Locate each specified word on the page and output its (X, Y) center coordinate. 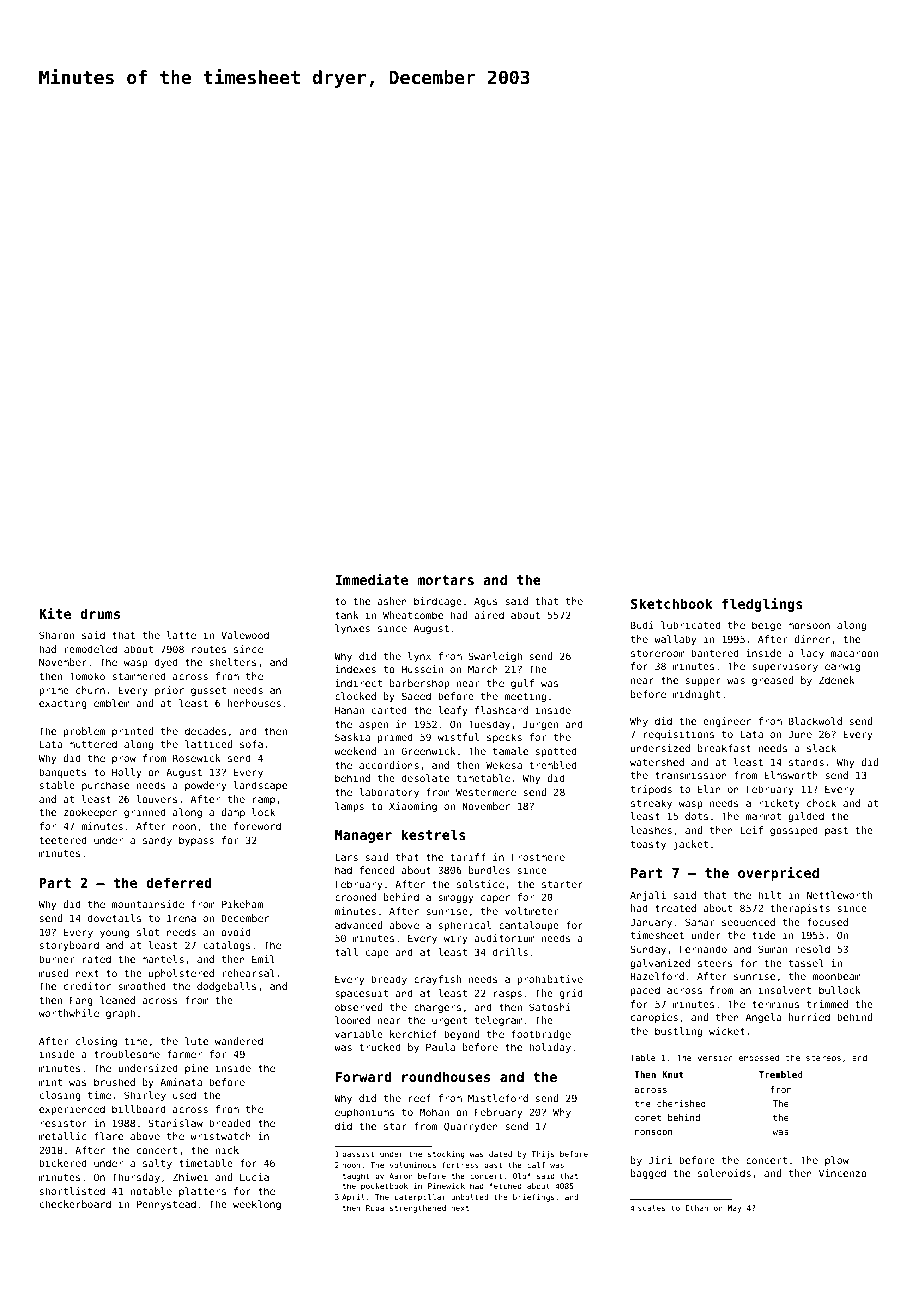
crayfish (437, 980)
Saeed (416, 696)
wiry (456, 939)
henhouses (254, 703)
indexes (355, 669)
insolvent (784, 990)
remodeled (91, 649)
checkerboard (75, 1204)
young (114, 934)
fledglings (762, 605)
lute (196, 1041)
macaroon (854, 654)
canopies (654, 1018)
